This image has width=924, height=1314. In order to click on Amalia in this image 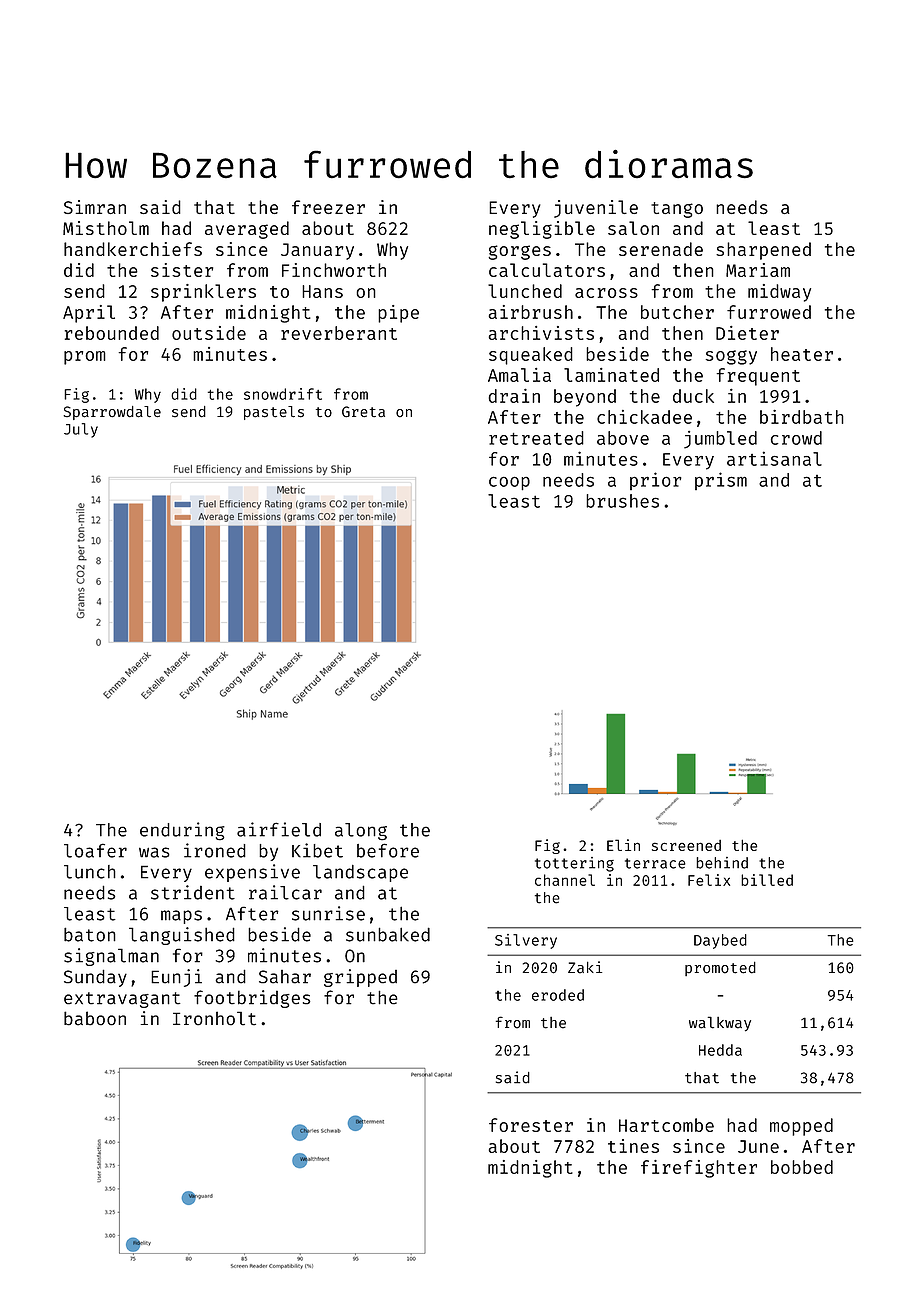, I will do `click(519, 375)`.
